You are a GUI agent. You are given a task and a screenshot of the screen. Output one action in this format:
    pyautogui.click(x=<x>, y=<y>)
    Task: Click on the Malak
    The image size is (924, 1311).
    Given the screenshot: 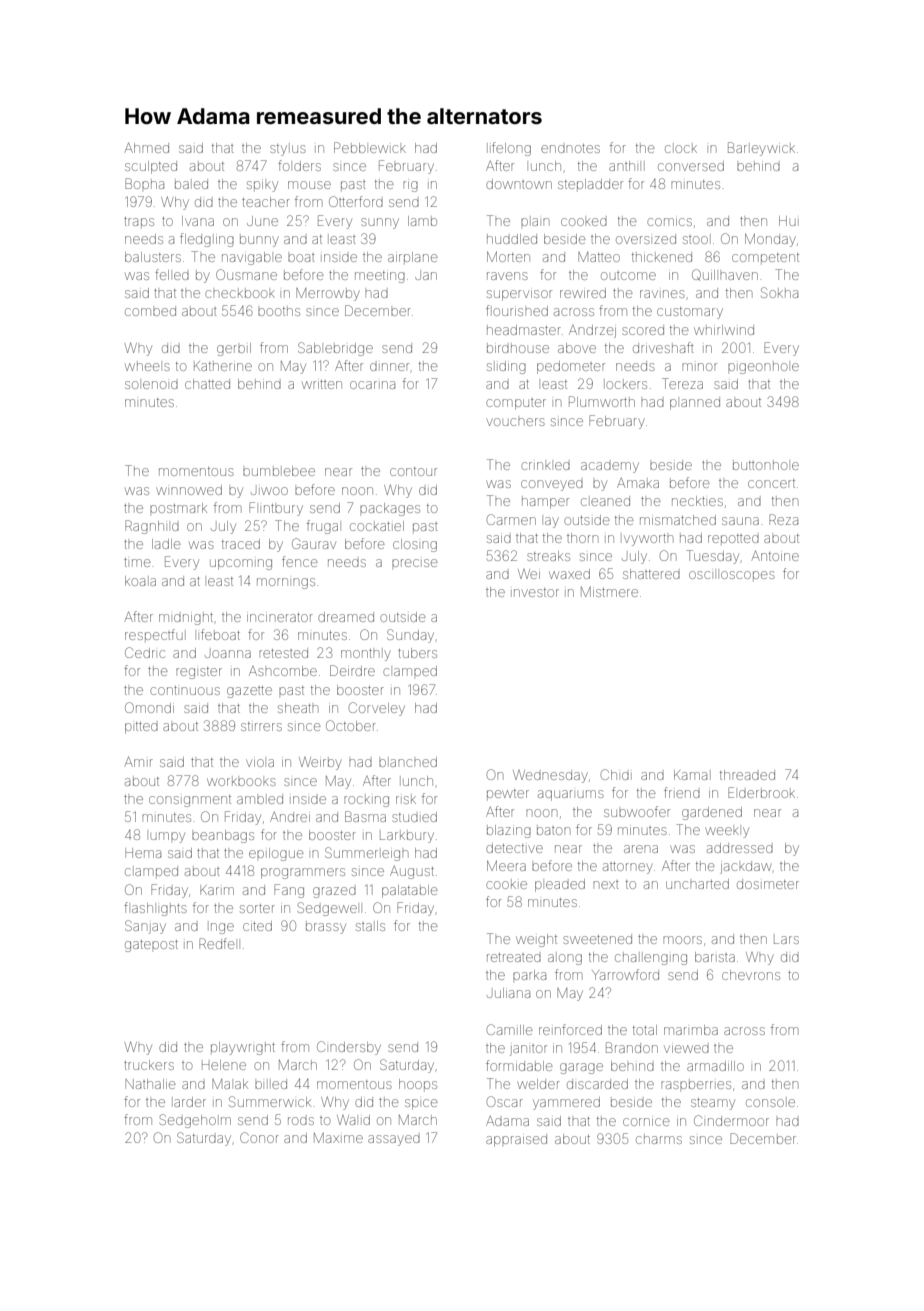 What is the action you would take?
    pyautogui.click(x=230, y=1084)
